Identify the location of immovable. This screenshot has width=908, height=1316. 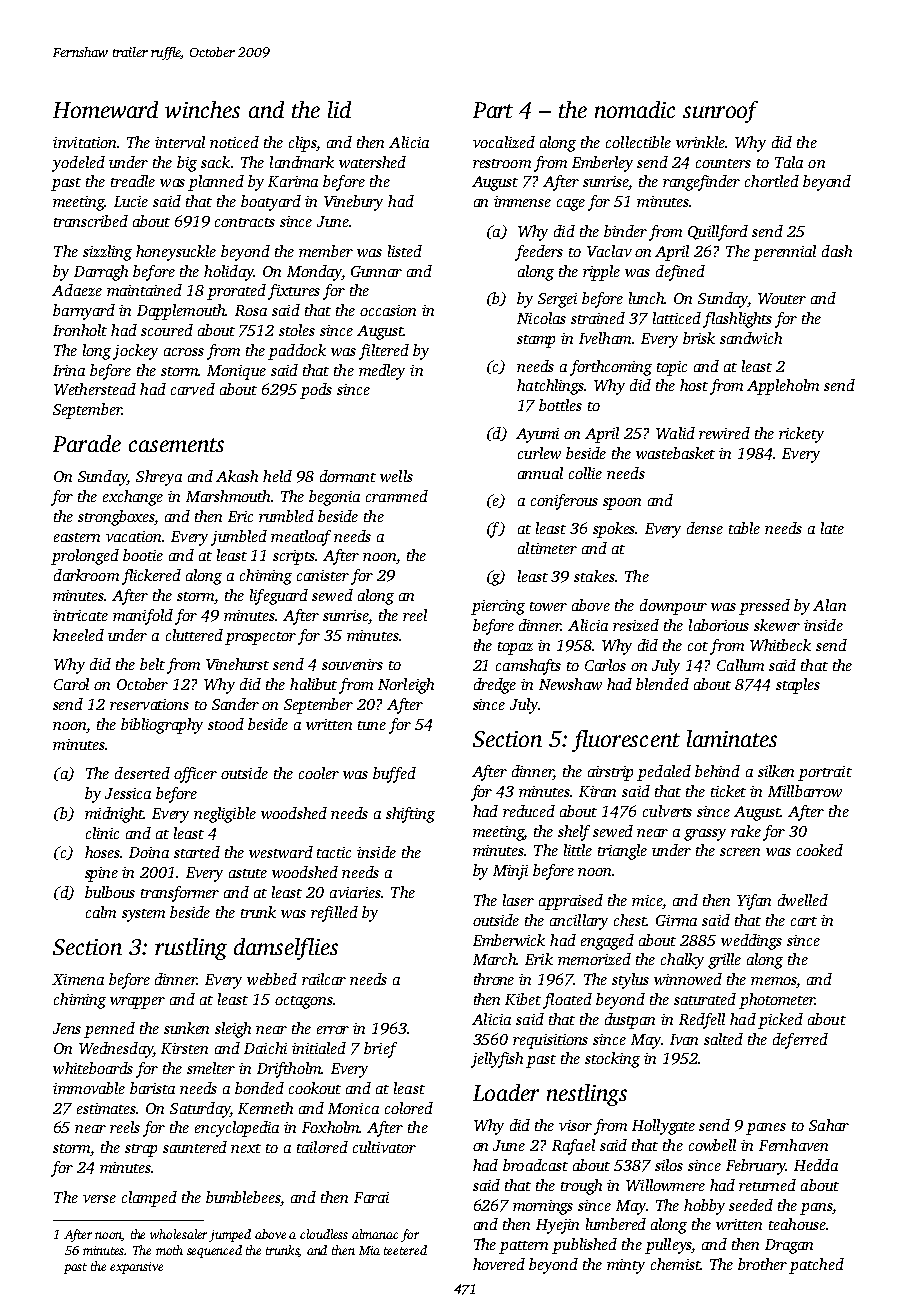
(89, 1088).
